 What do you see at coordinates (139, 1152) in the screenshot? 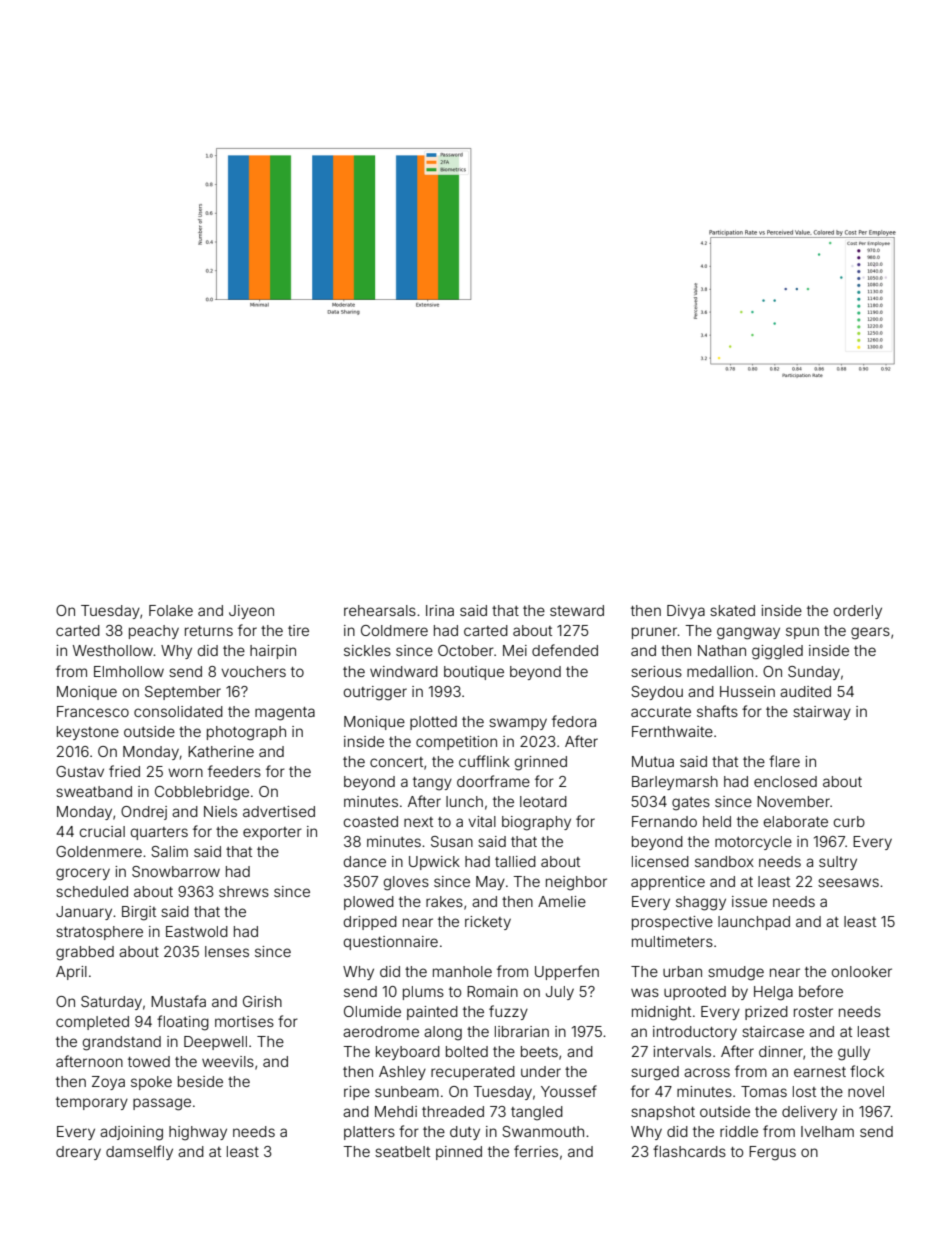
I see `damselfly` at bounding box center [139, 1152].
